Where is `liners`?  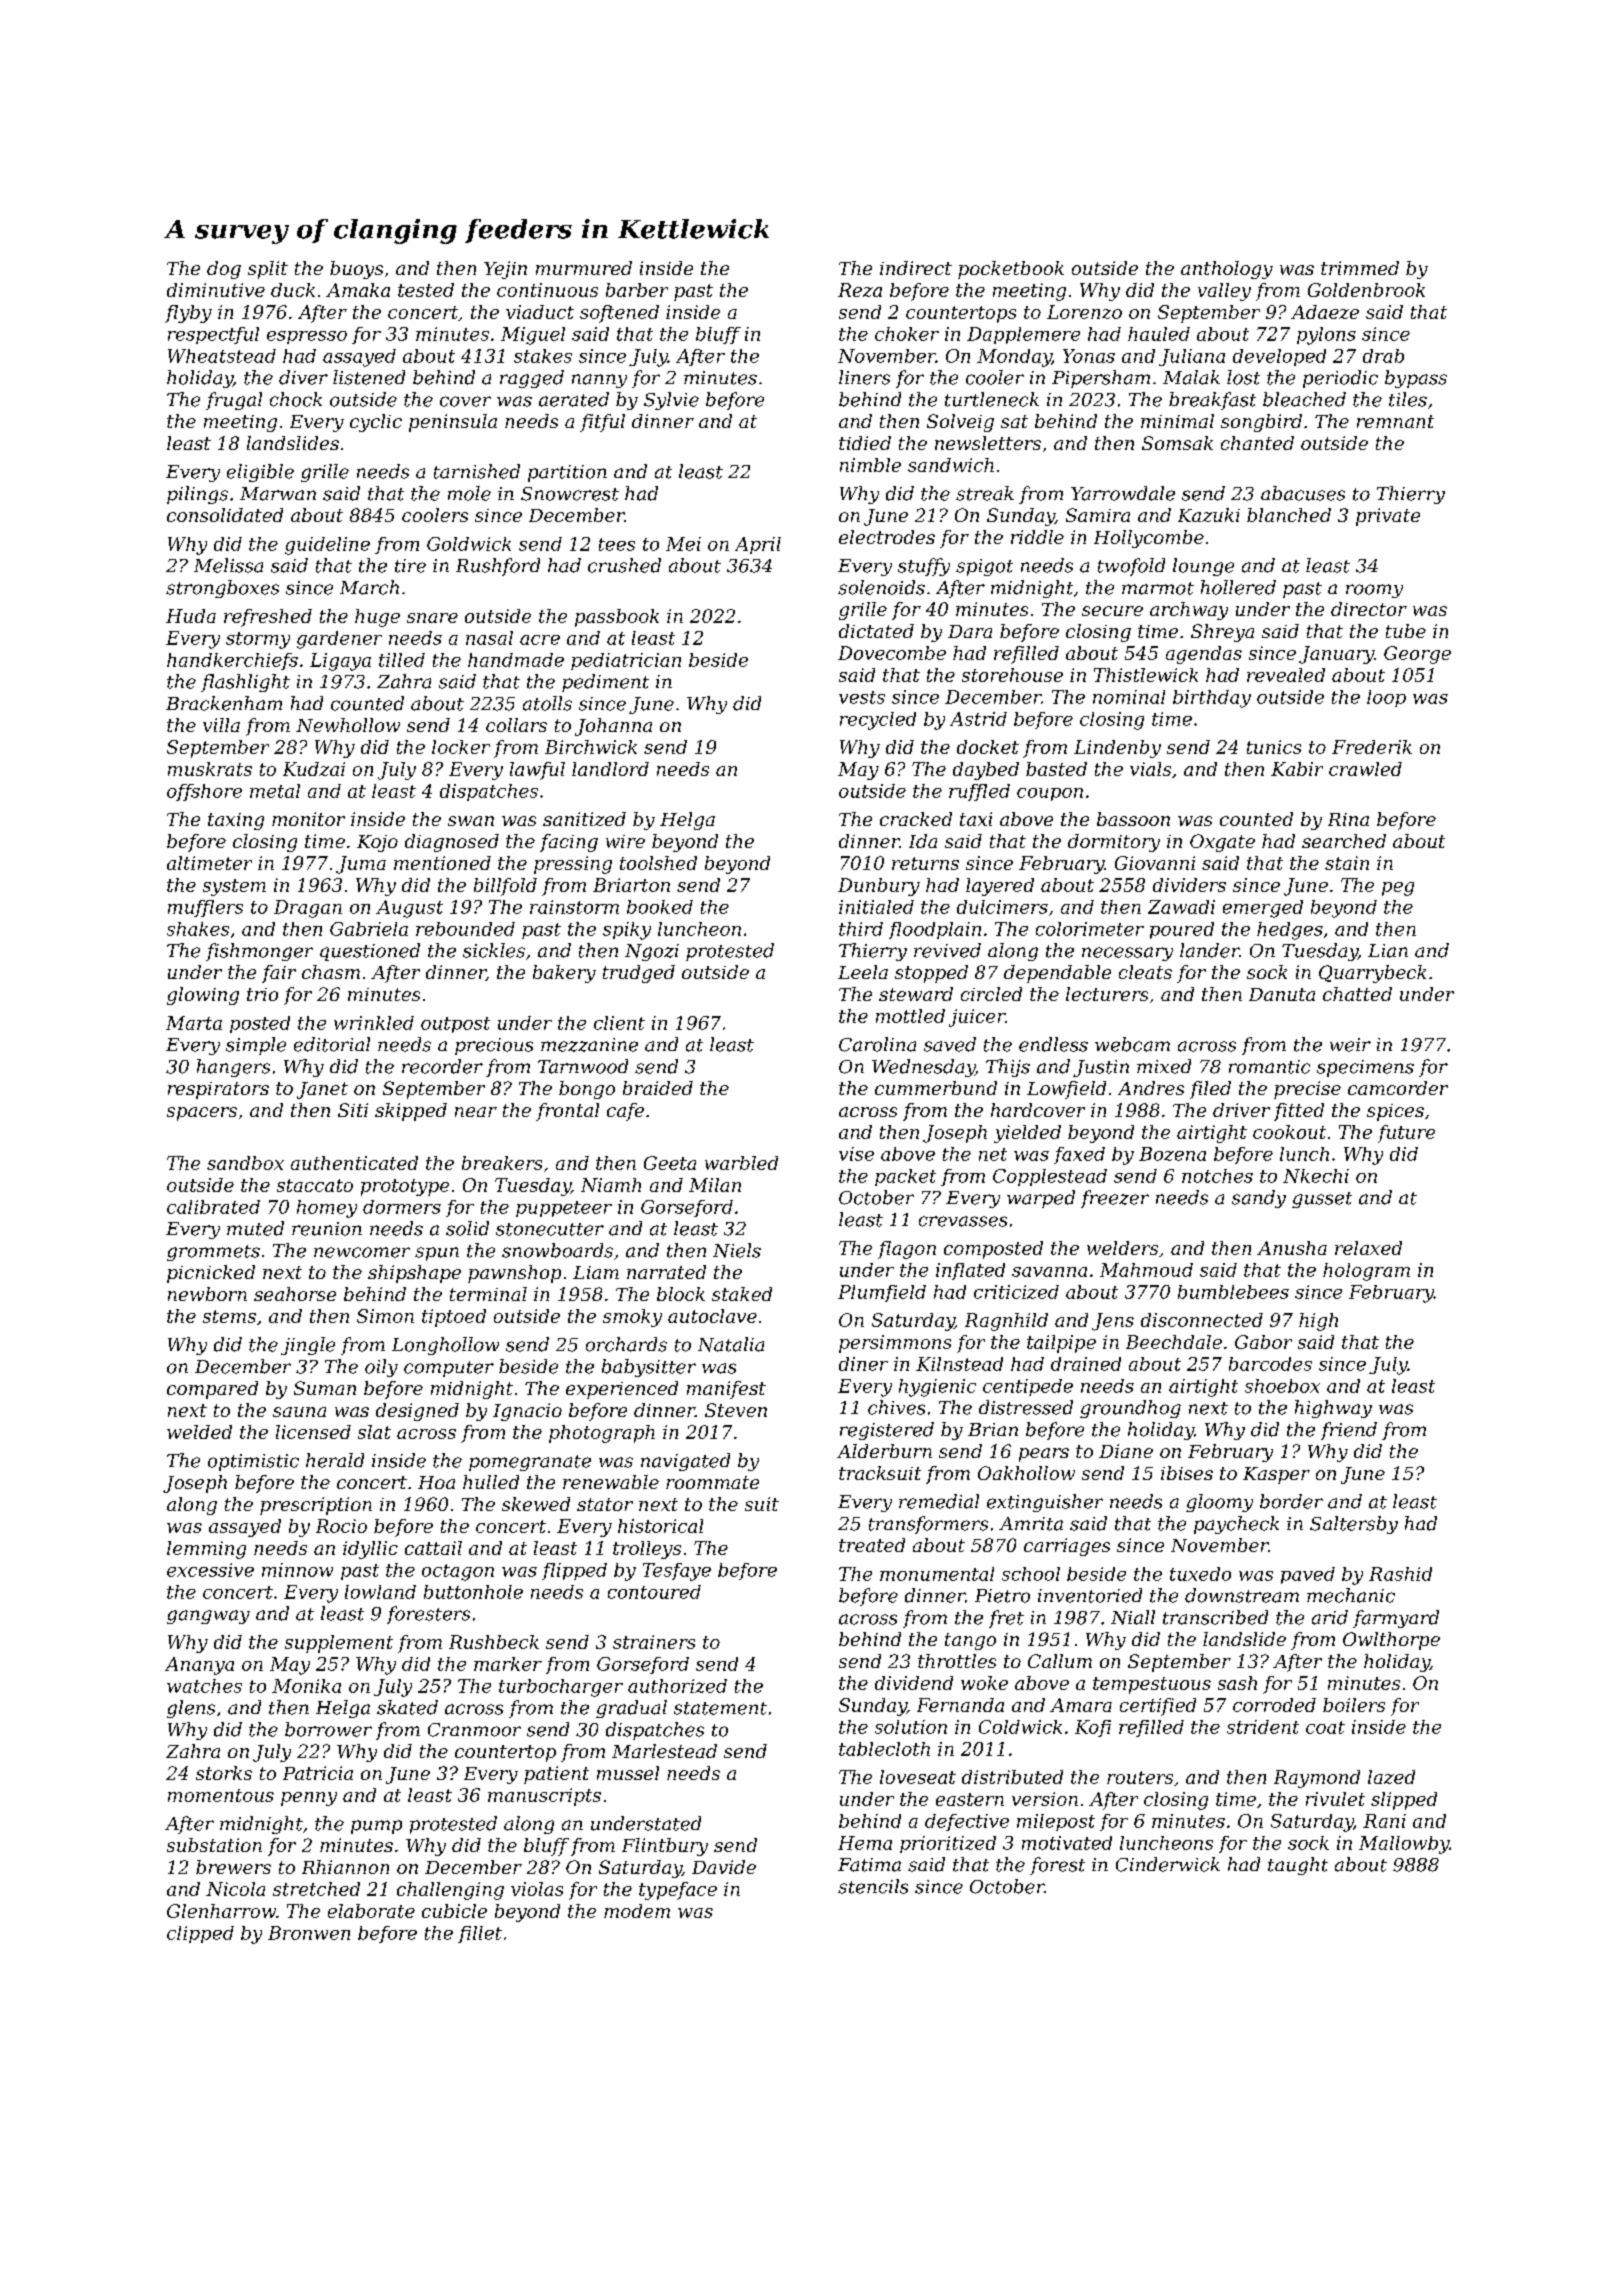 liners is located at coordinates (864, 377).
